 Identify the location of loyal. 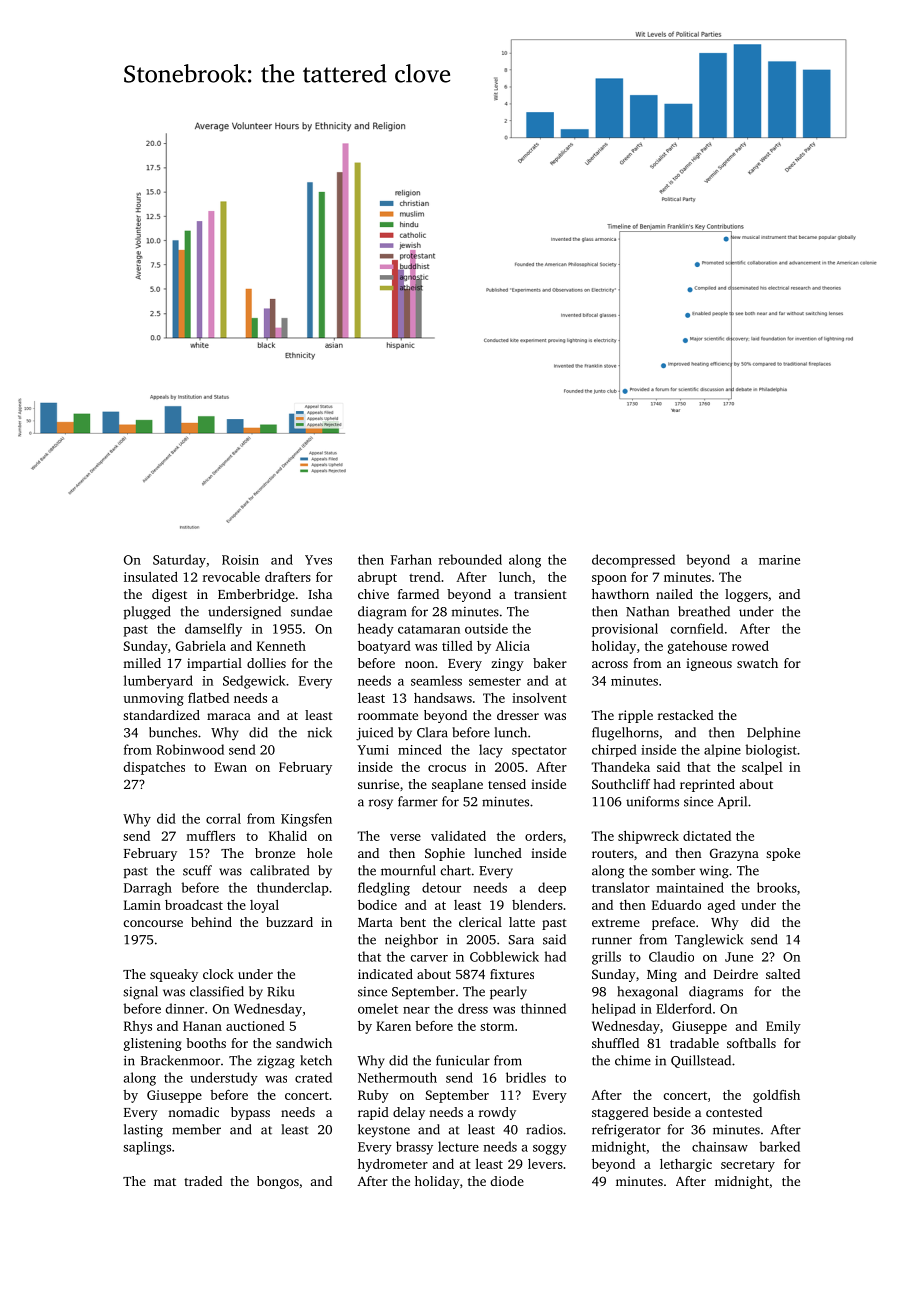
(264, 906).
